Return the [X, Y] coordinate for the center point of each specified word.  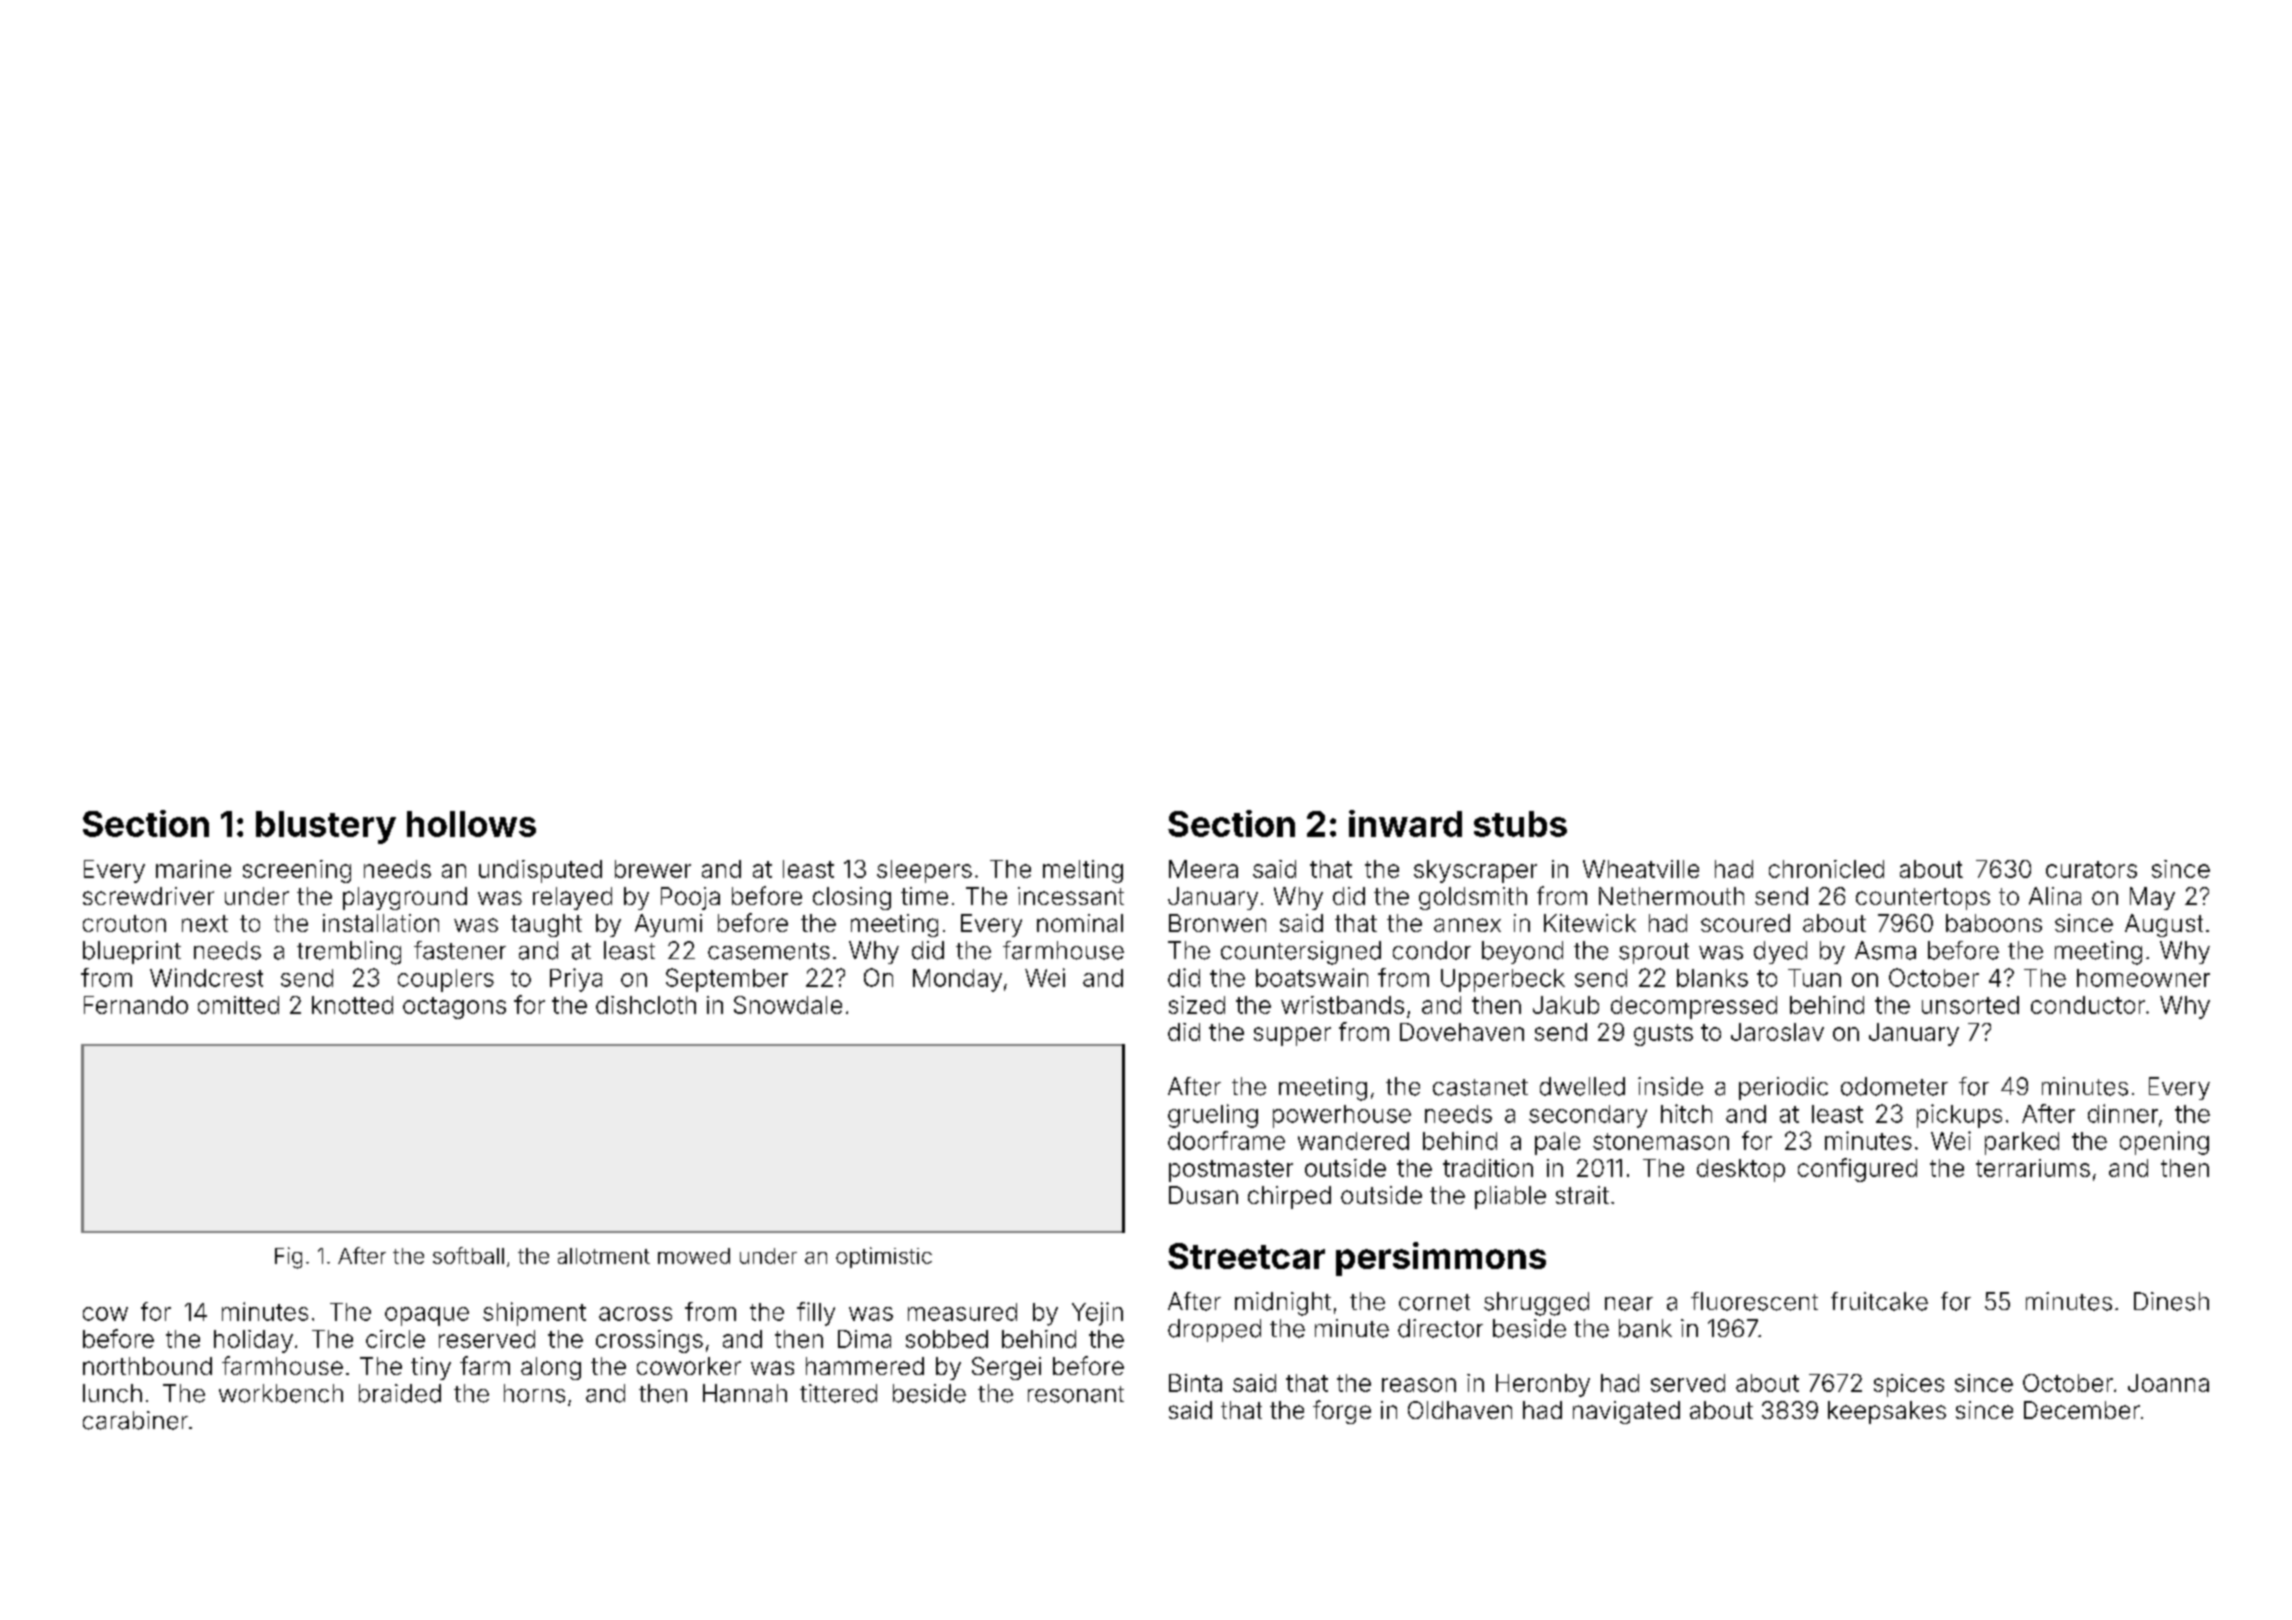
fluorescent [1754, 1301]
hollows [471, 824]
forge [1342, 1412]
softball [468, 1255]
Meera [1203, 869]
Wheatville [1641, 869]
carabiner [135, 1420]
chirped [1289, 1197]
